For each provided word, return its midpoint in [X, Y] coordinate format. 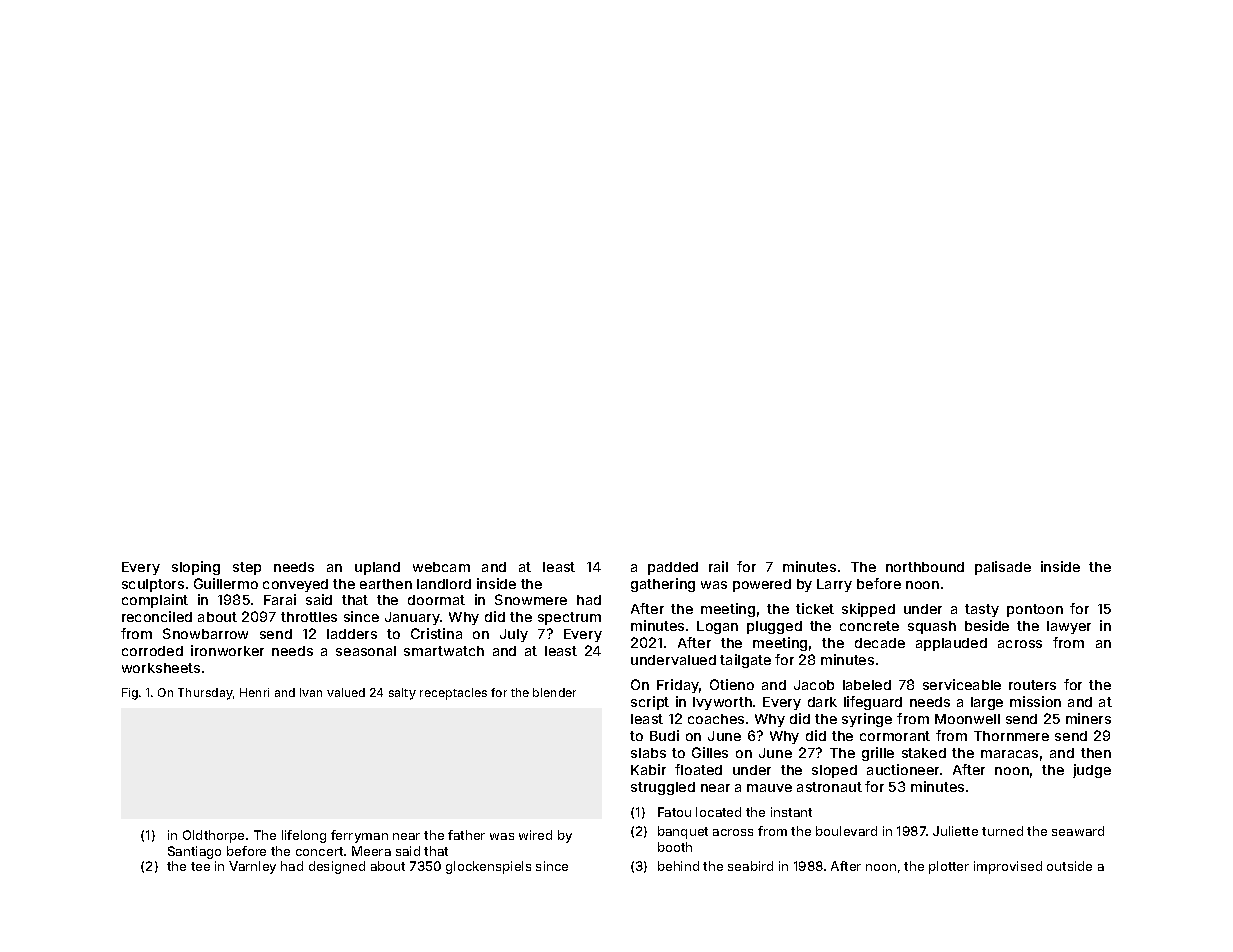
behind [678, 866]
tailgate [745, 661]
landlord [444, 584]
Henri [254, 692]
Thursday [205, 694]
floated [698, 769]
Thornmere [1011, 736]
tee [200, 866]
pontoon [1035, 610]
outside [1069, 866]
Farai [280, 599]
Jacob [814, 685]
